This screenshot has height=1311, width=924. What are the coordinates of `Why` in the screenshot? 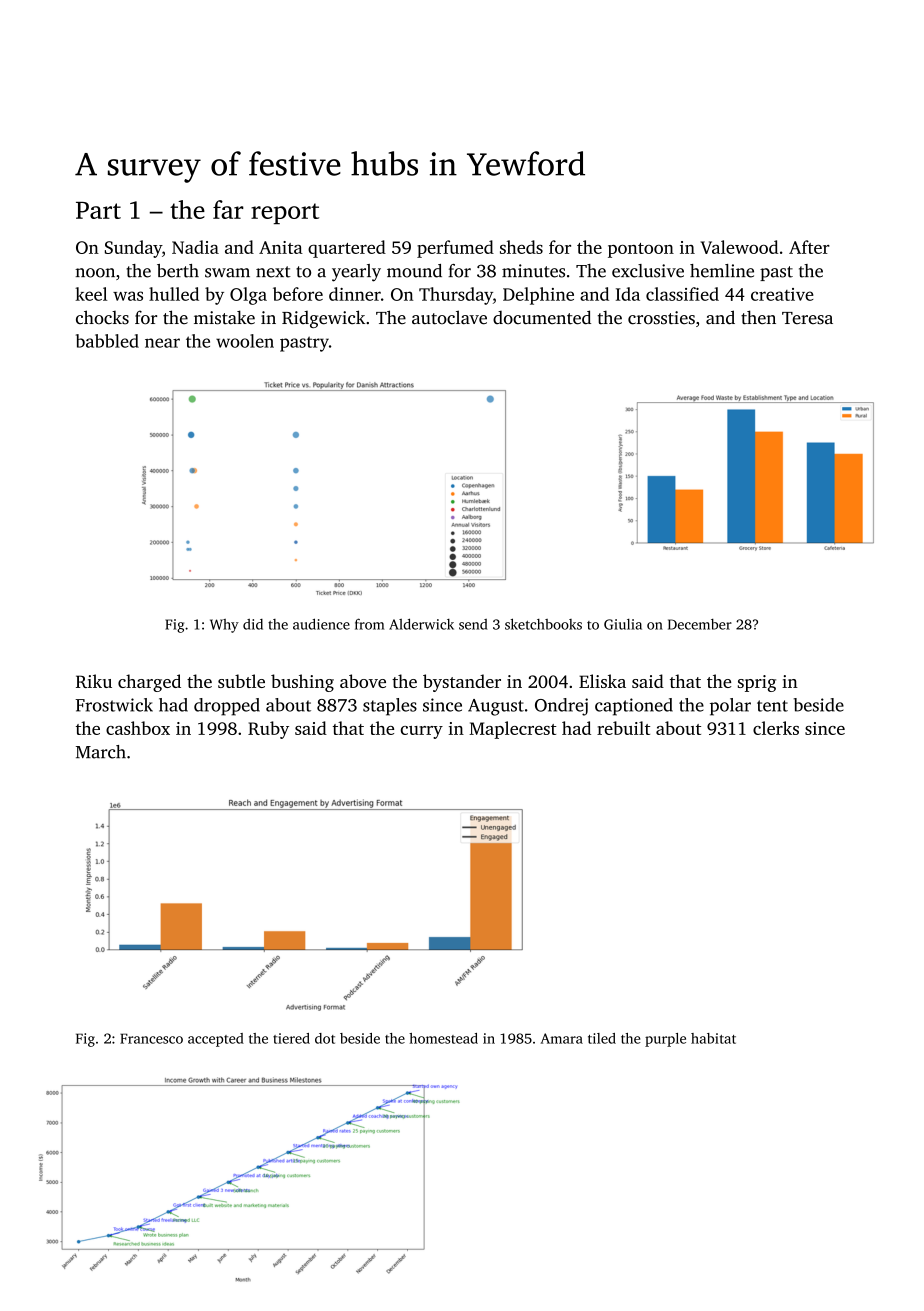 It's located at (224, 626).
